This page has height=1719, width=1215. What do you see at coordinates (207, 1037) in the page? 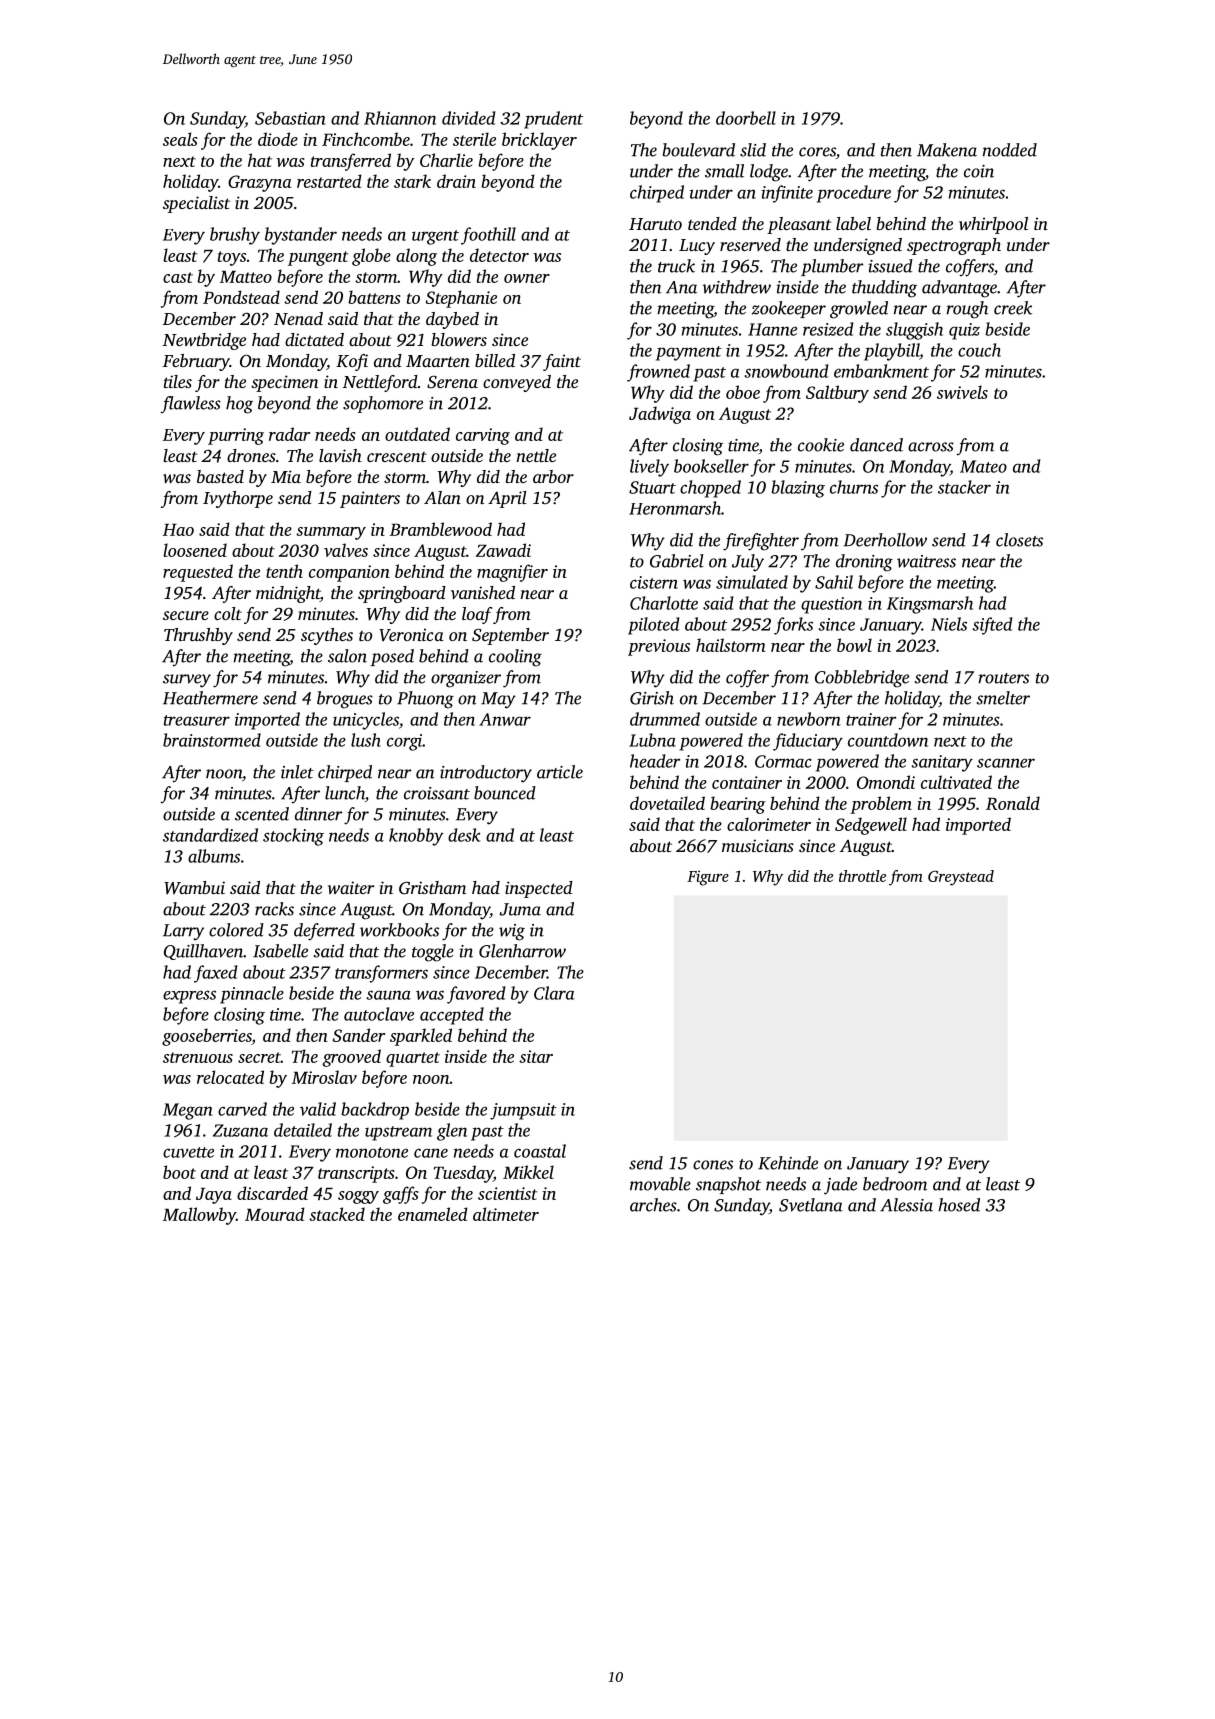
I see `gooseberries` at bounding box center [207, 1037].
